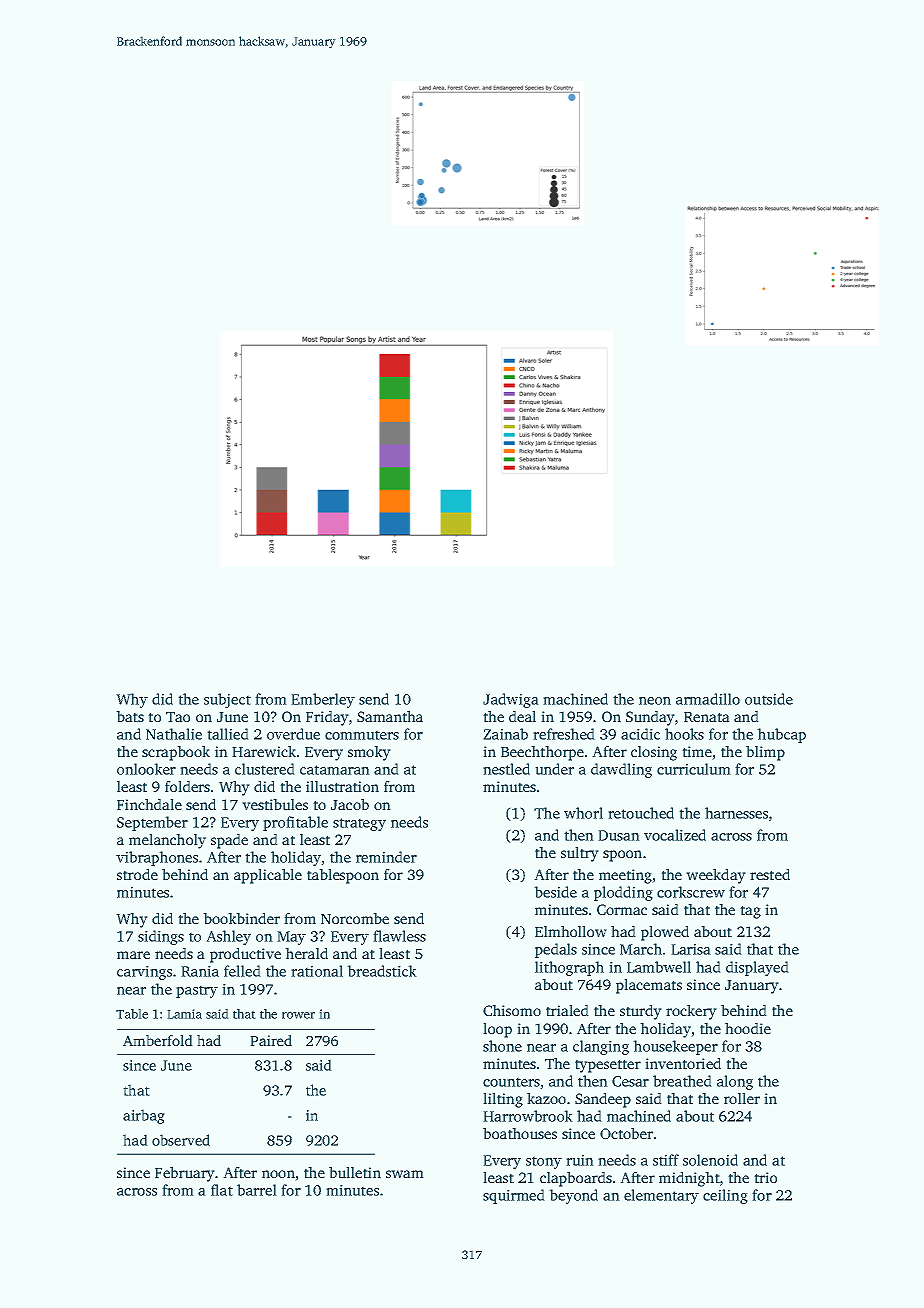 This image has width=924, height=1308. Describe the element at coordinates (242, 971) in the image. I see `felled` at that location.
